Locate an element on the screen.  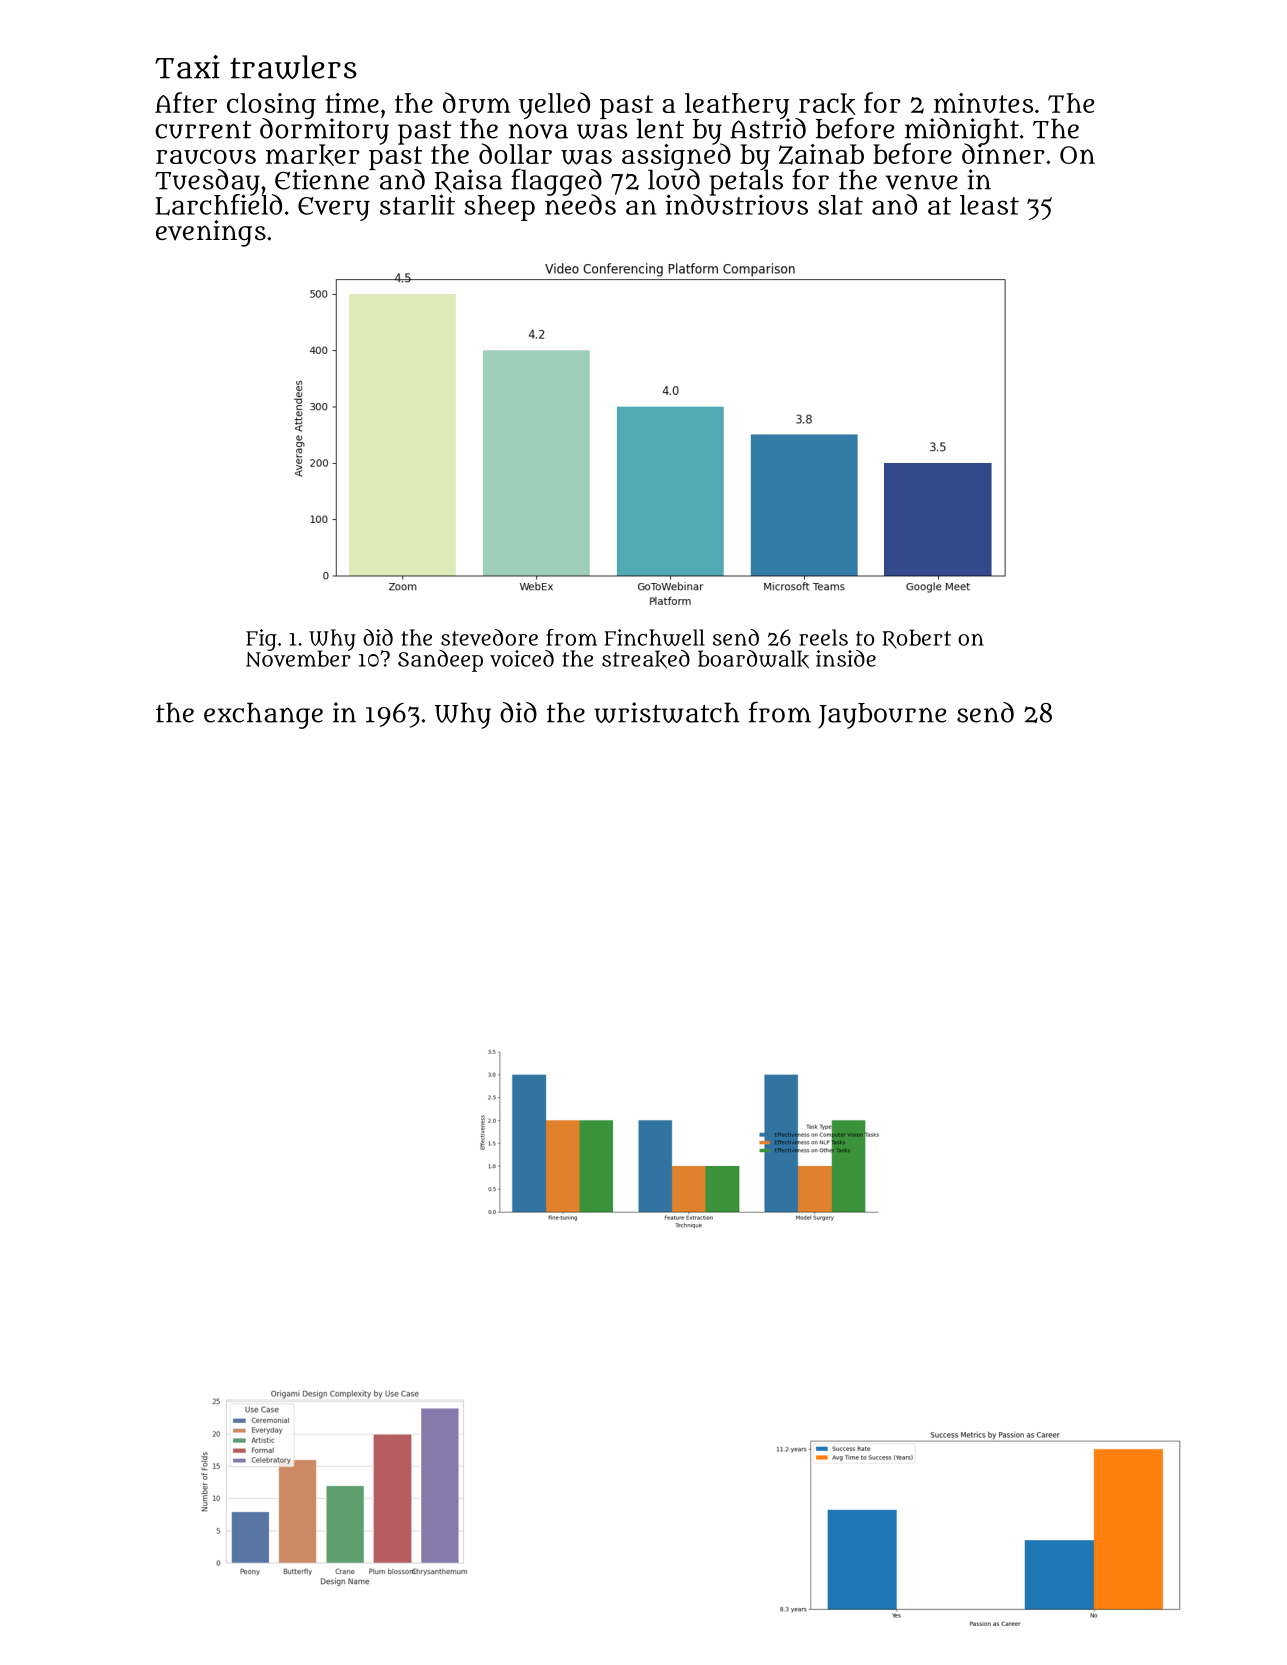
Robert is located at coordinates (916, 638).
